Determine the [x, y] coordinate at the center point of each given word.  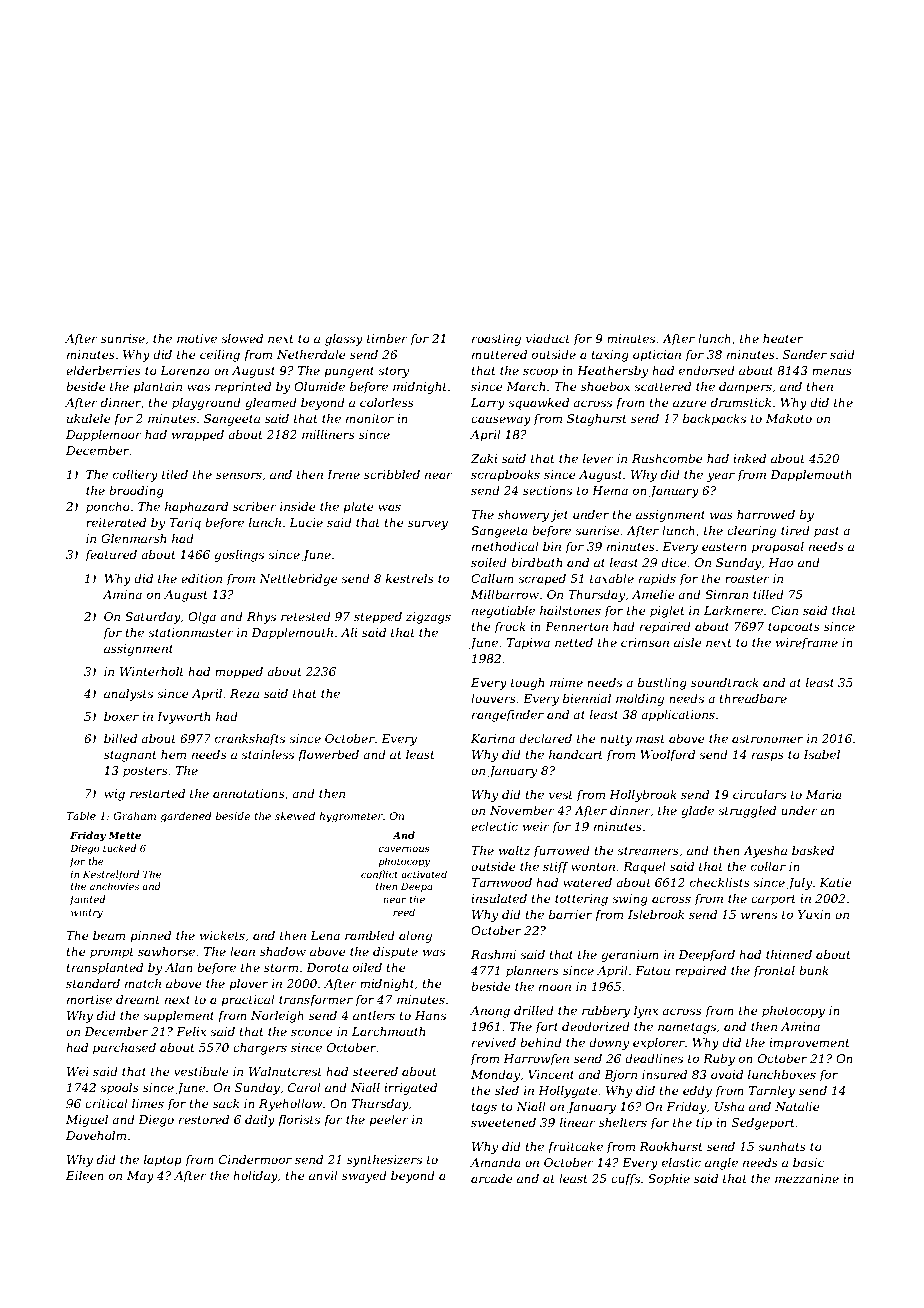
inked [749, 458]
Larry [488, 404]
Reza [244, 693]
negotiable [503, 612]
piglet [667, 612]
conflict [379, 875]
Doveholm [96, 1135]
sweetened [503, 1122]
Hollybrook [643, 796]
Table [81, 816]
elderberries [103, 370]
